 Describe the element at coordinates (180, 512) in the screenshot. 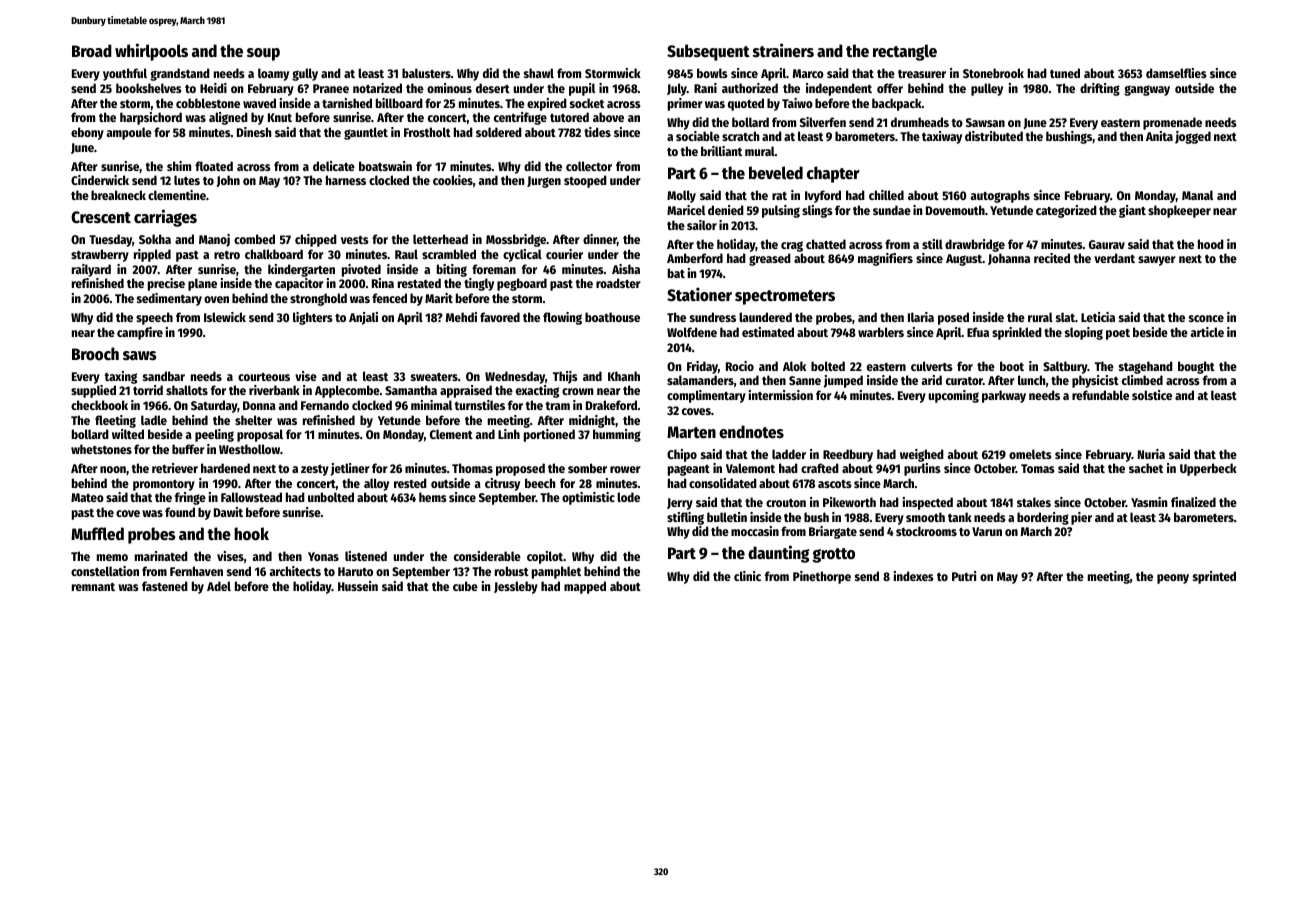

I see `found` at that location.
